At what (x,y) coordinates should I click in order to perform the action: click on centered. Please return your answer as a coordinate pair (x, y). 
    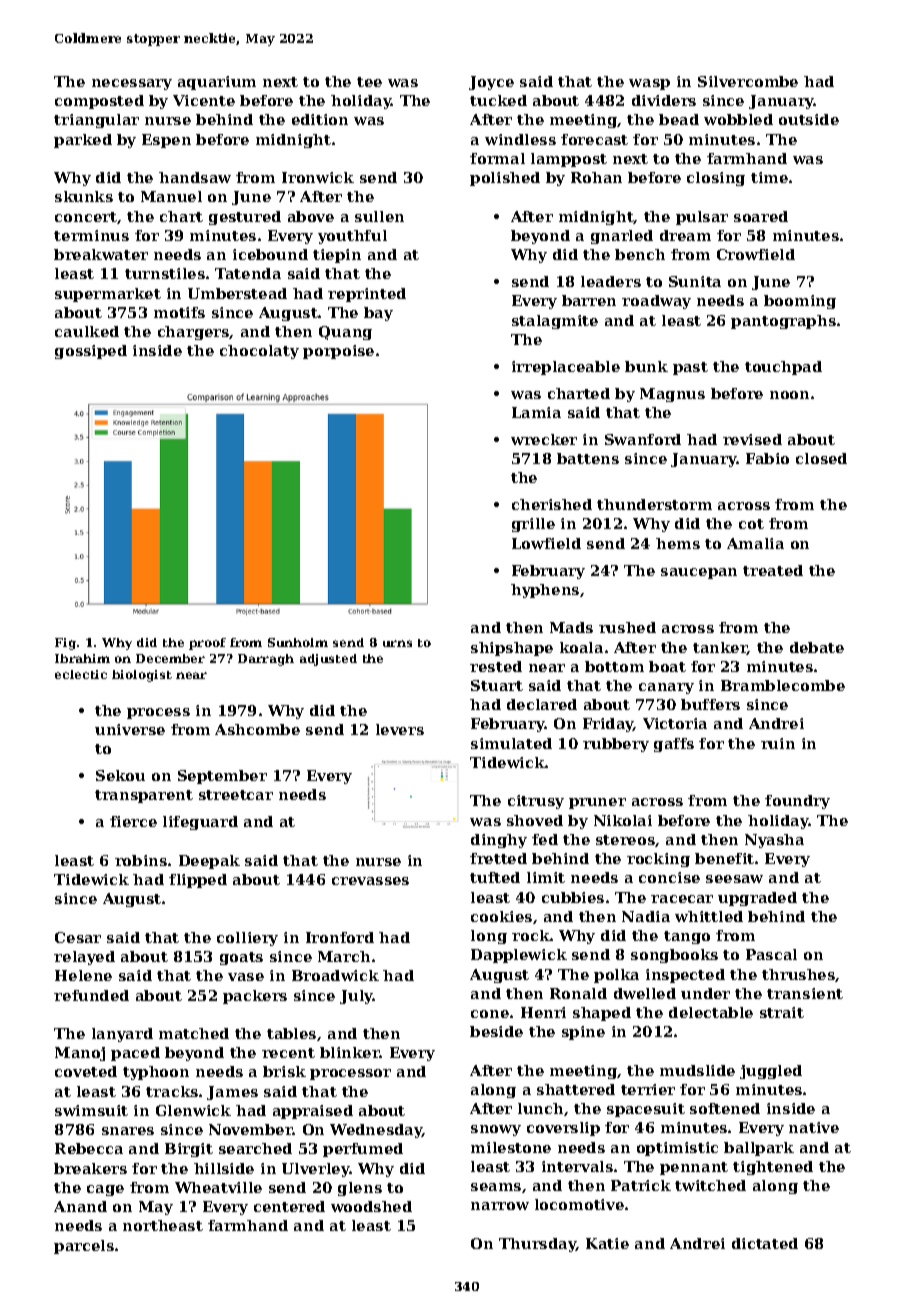
    Looking at the image, I should click on (289, 1206).
